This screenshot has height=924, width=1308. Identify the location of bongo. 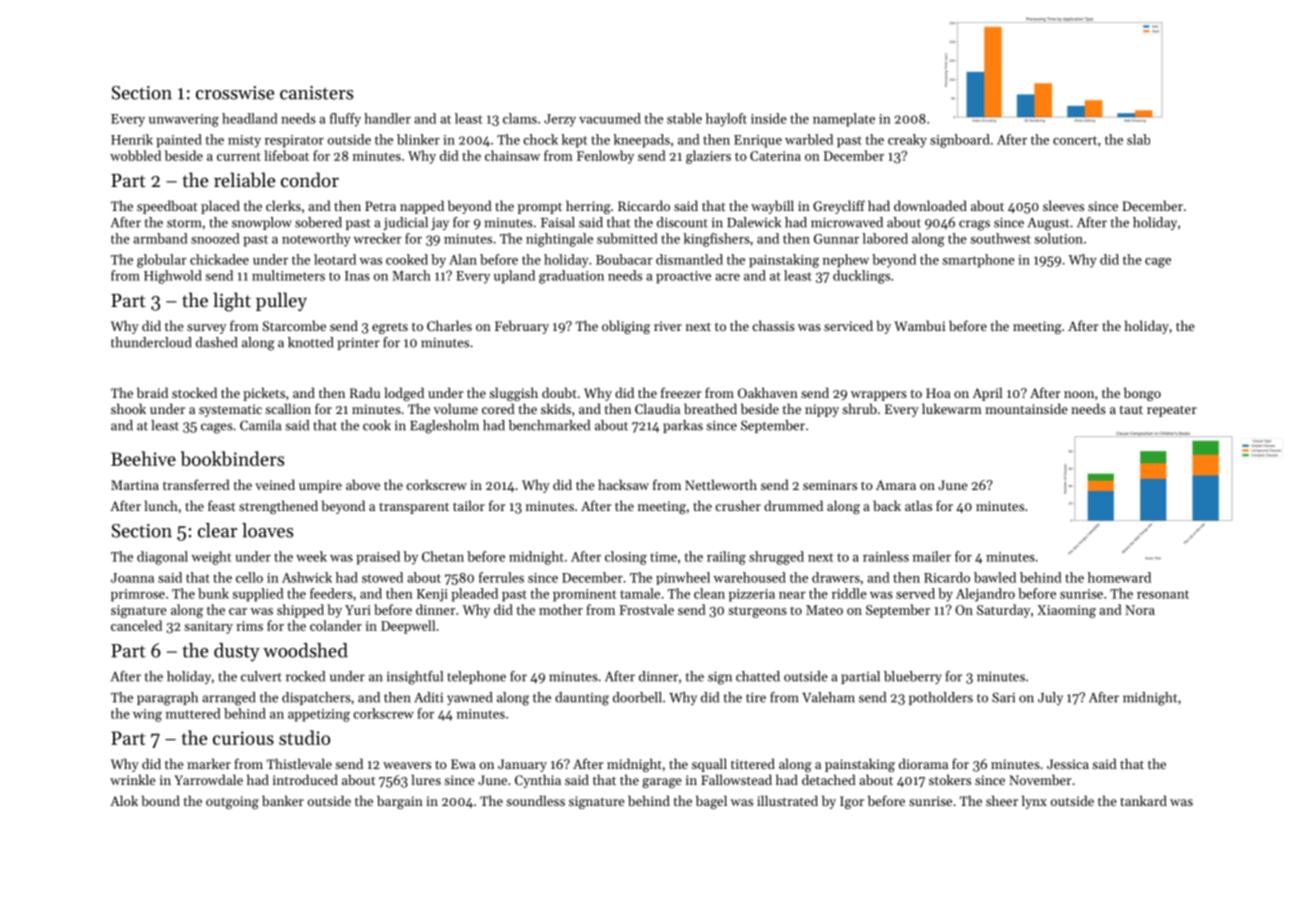
(1142, 394).
